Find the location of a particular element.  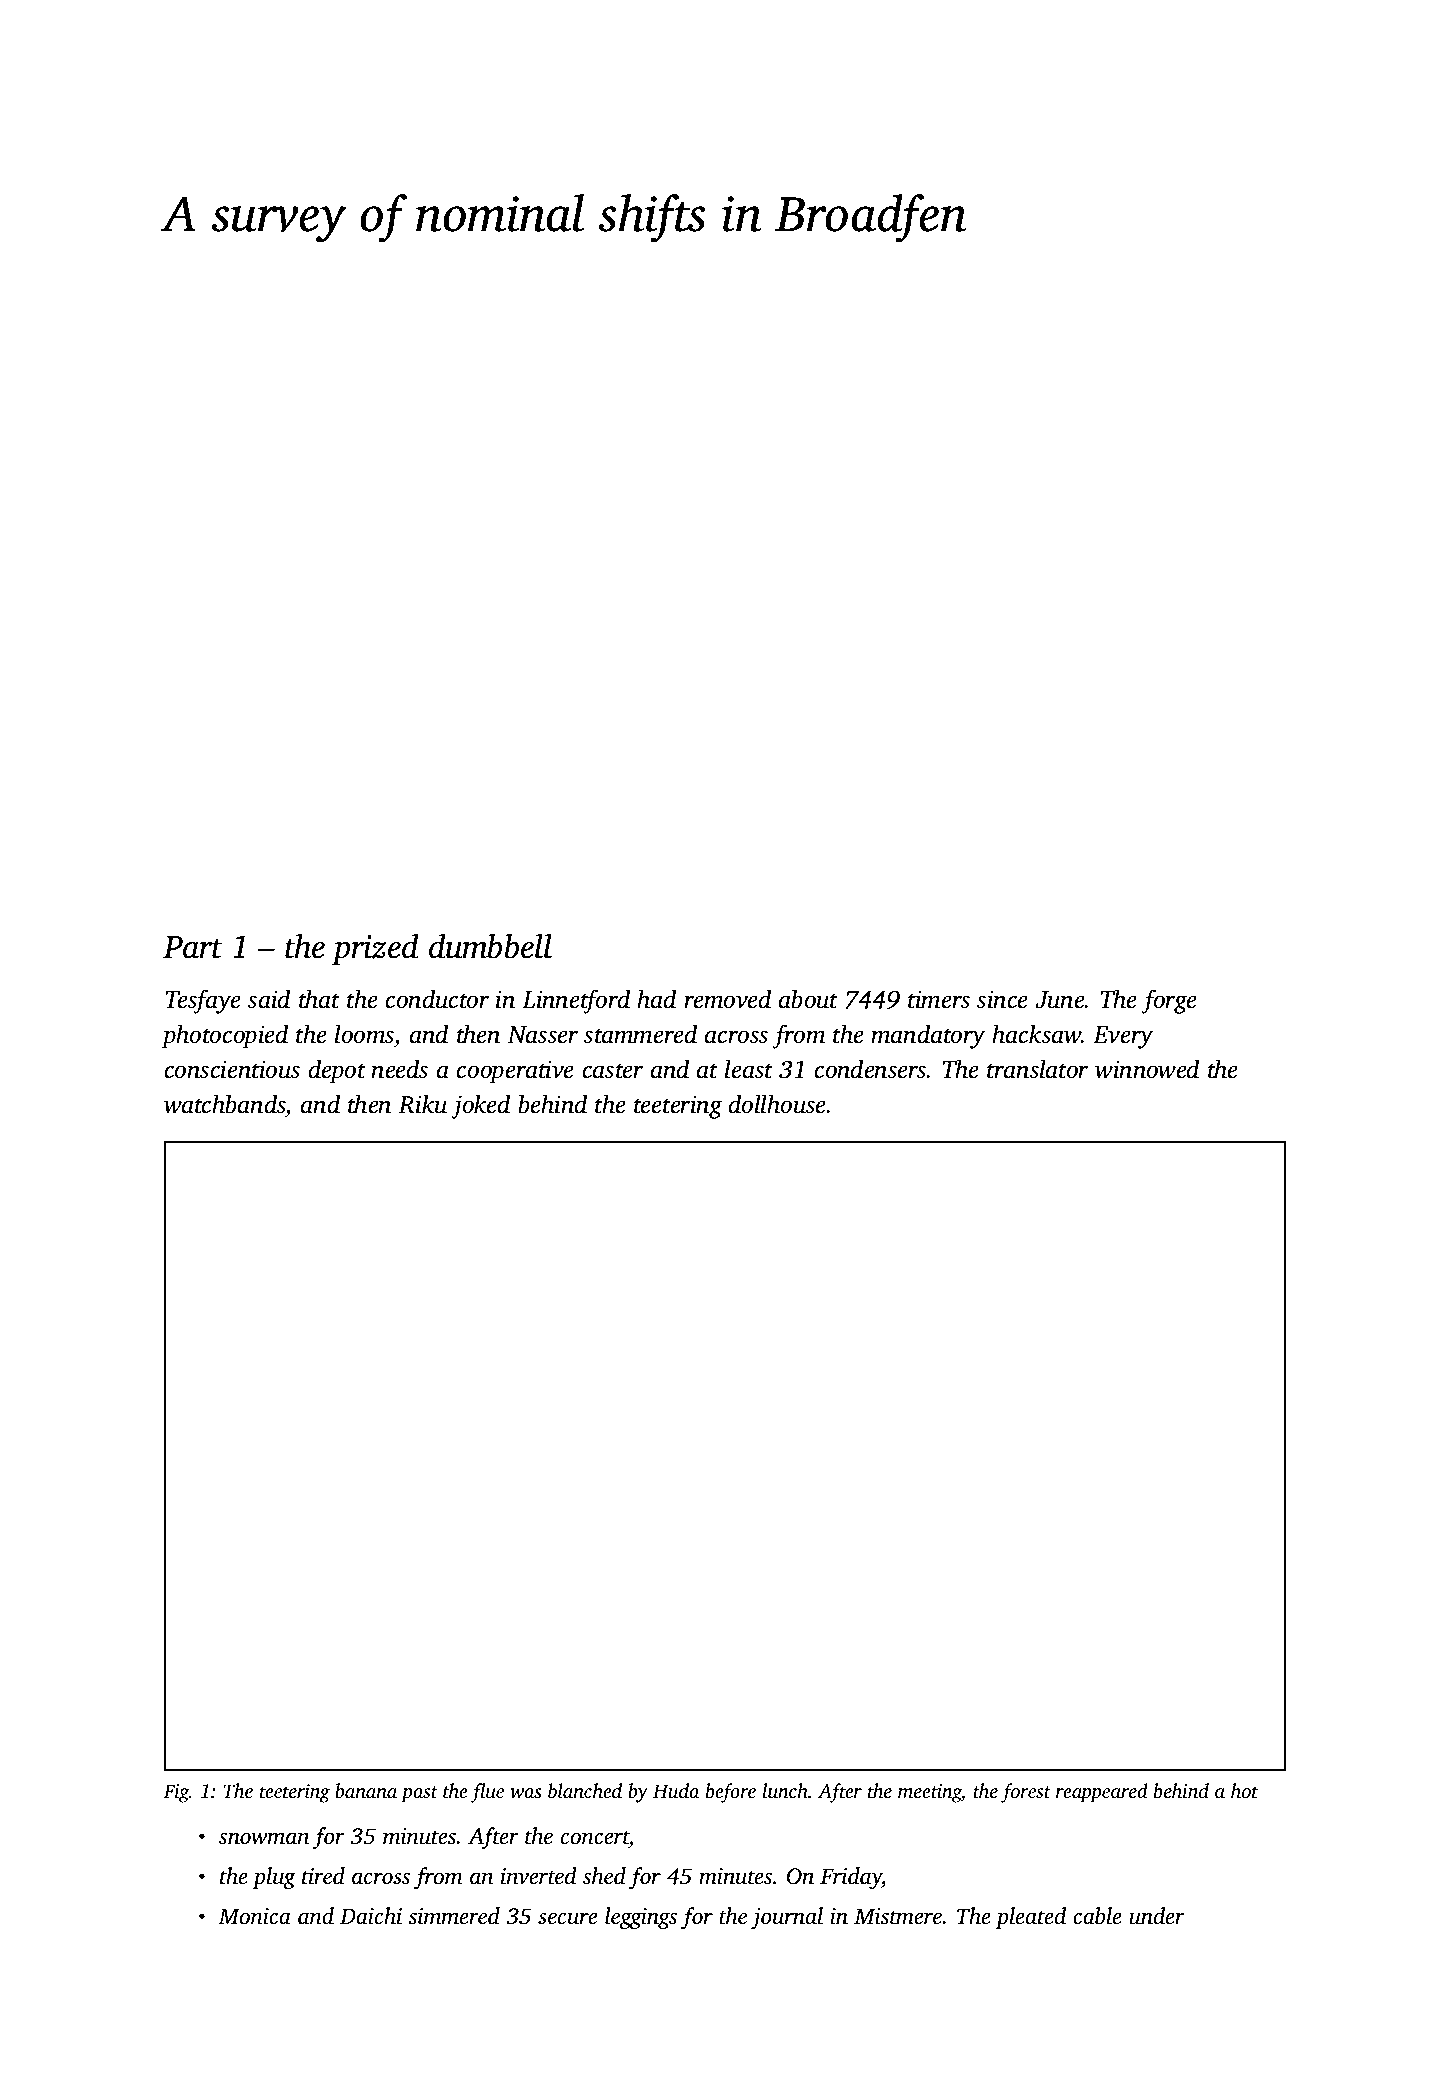

forge is located at coordinates (1169, 1001).
